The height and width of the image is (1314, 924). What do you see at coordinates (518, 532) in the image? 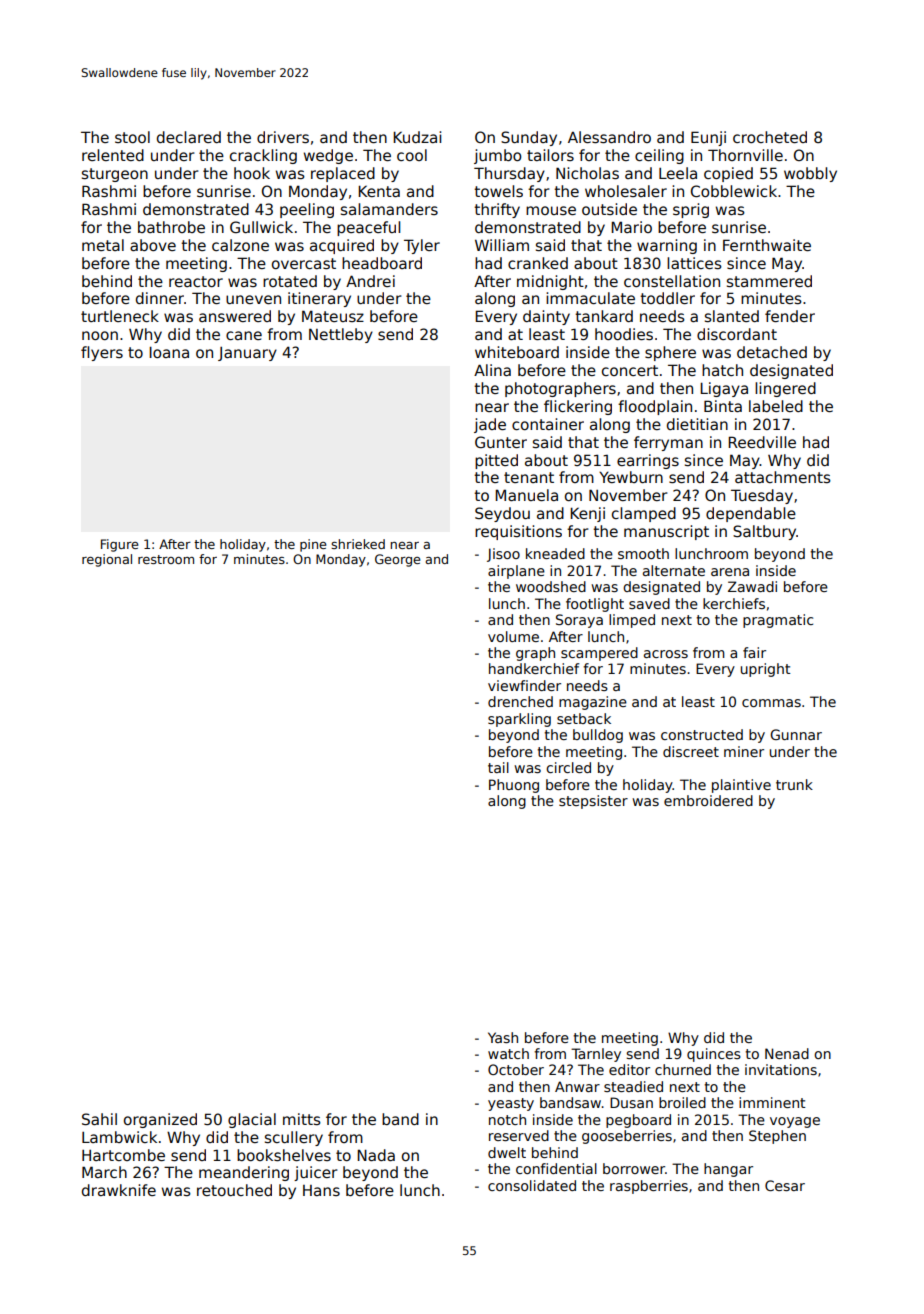
I see `requisitions` at bounding box center [518, 532].
